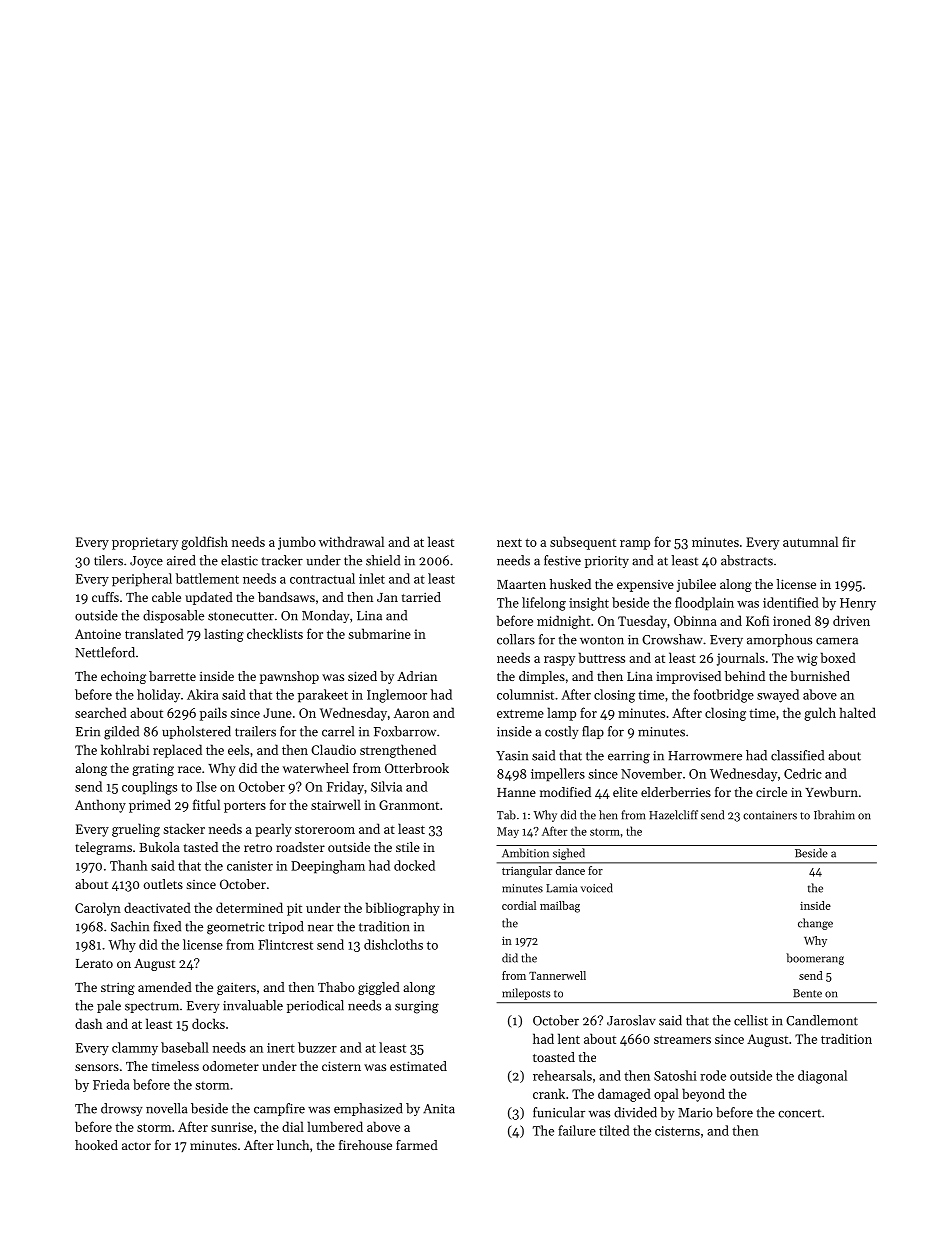  I want to click on Otterbrook, so click(417, 768).
